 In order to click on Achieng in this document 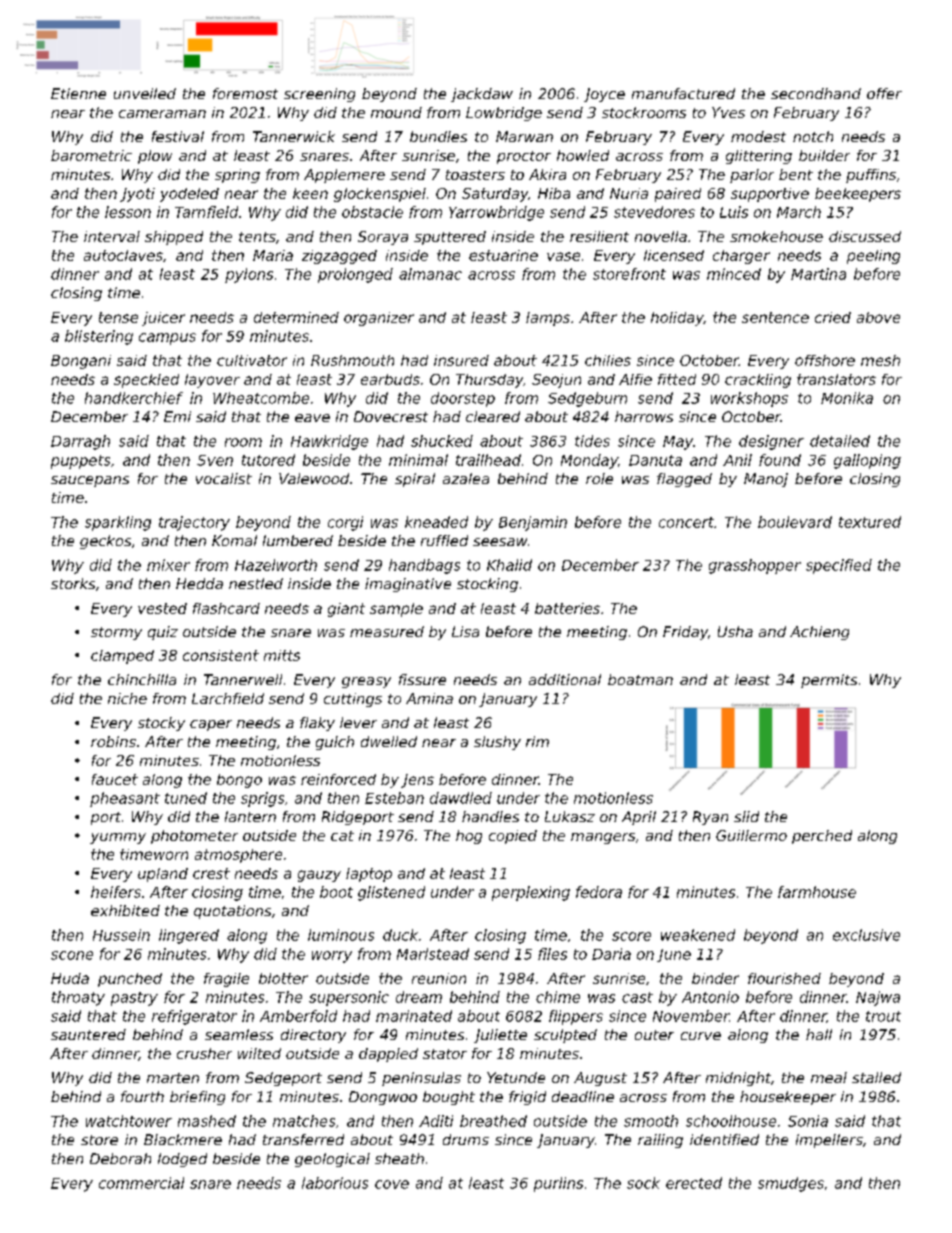, I will do `click(819, 633)`.
